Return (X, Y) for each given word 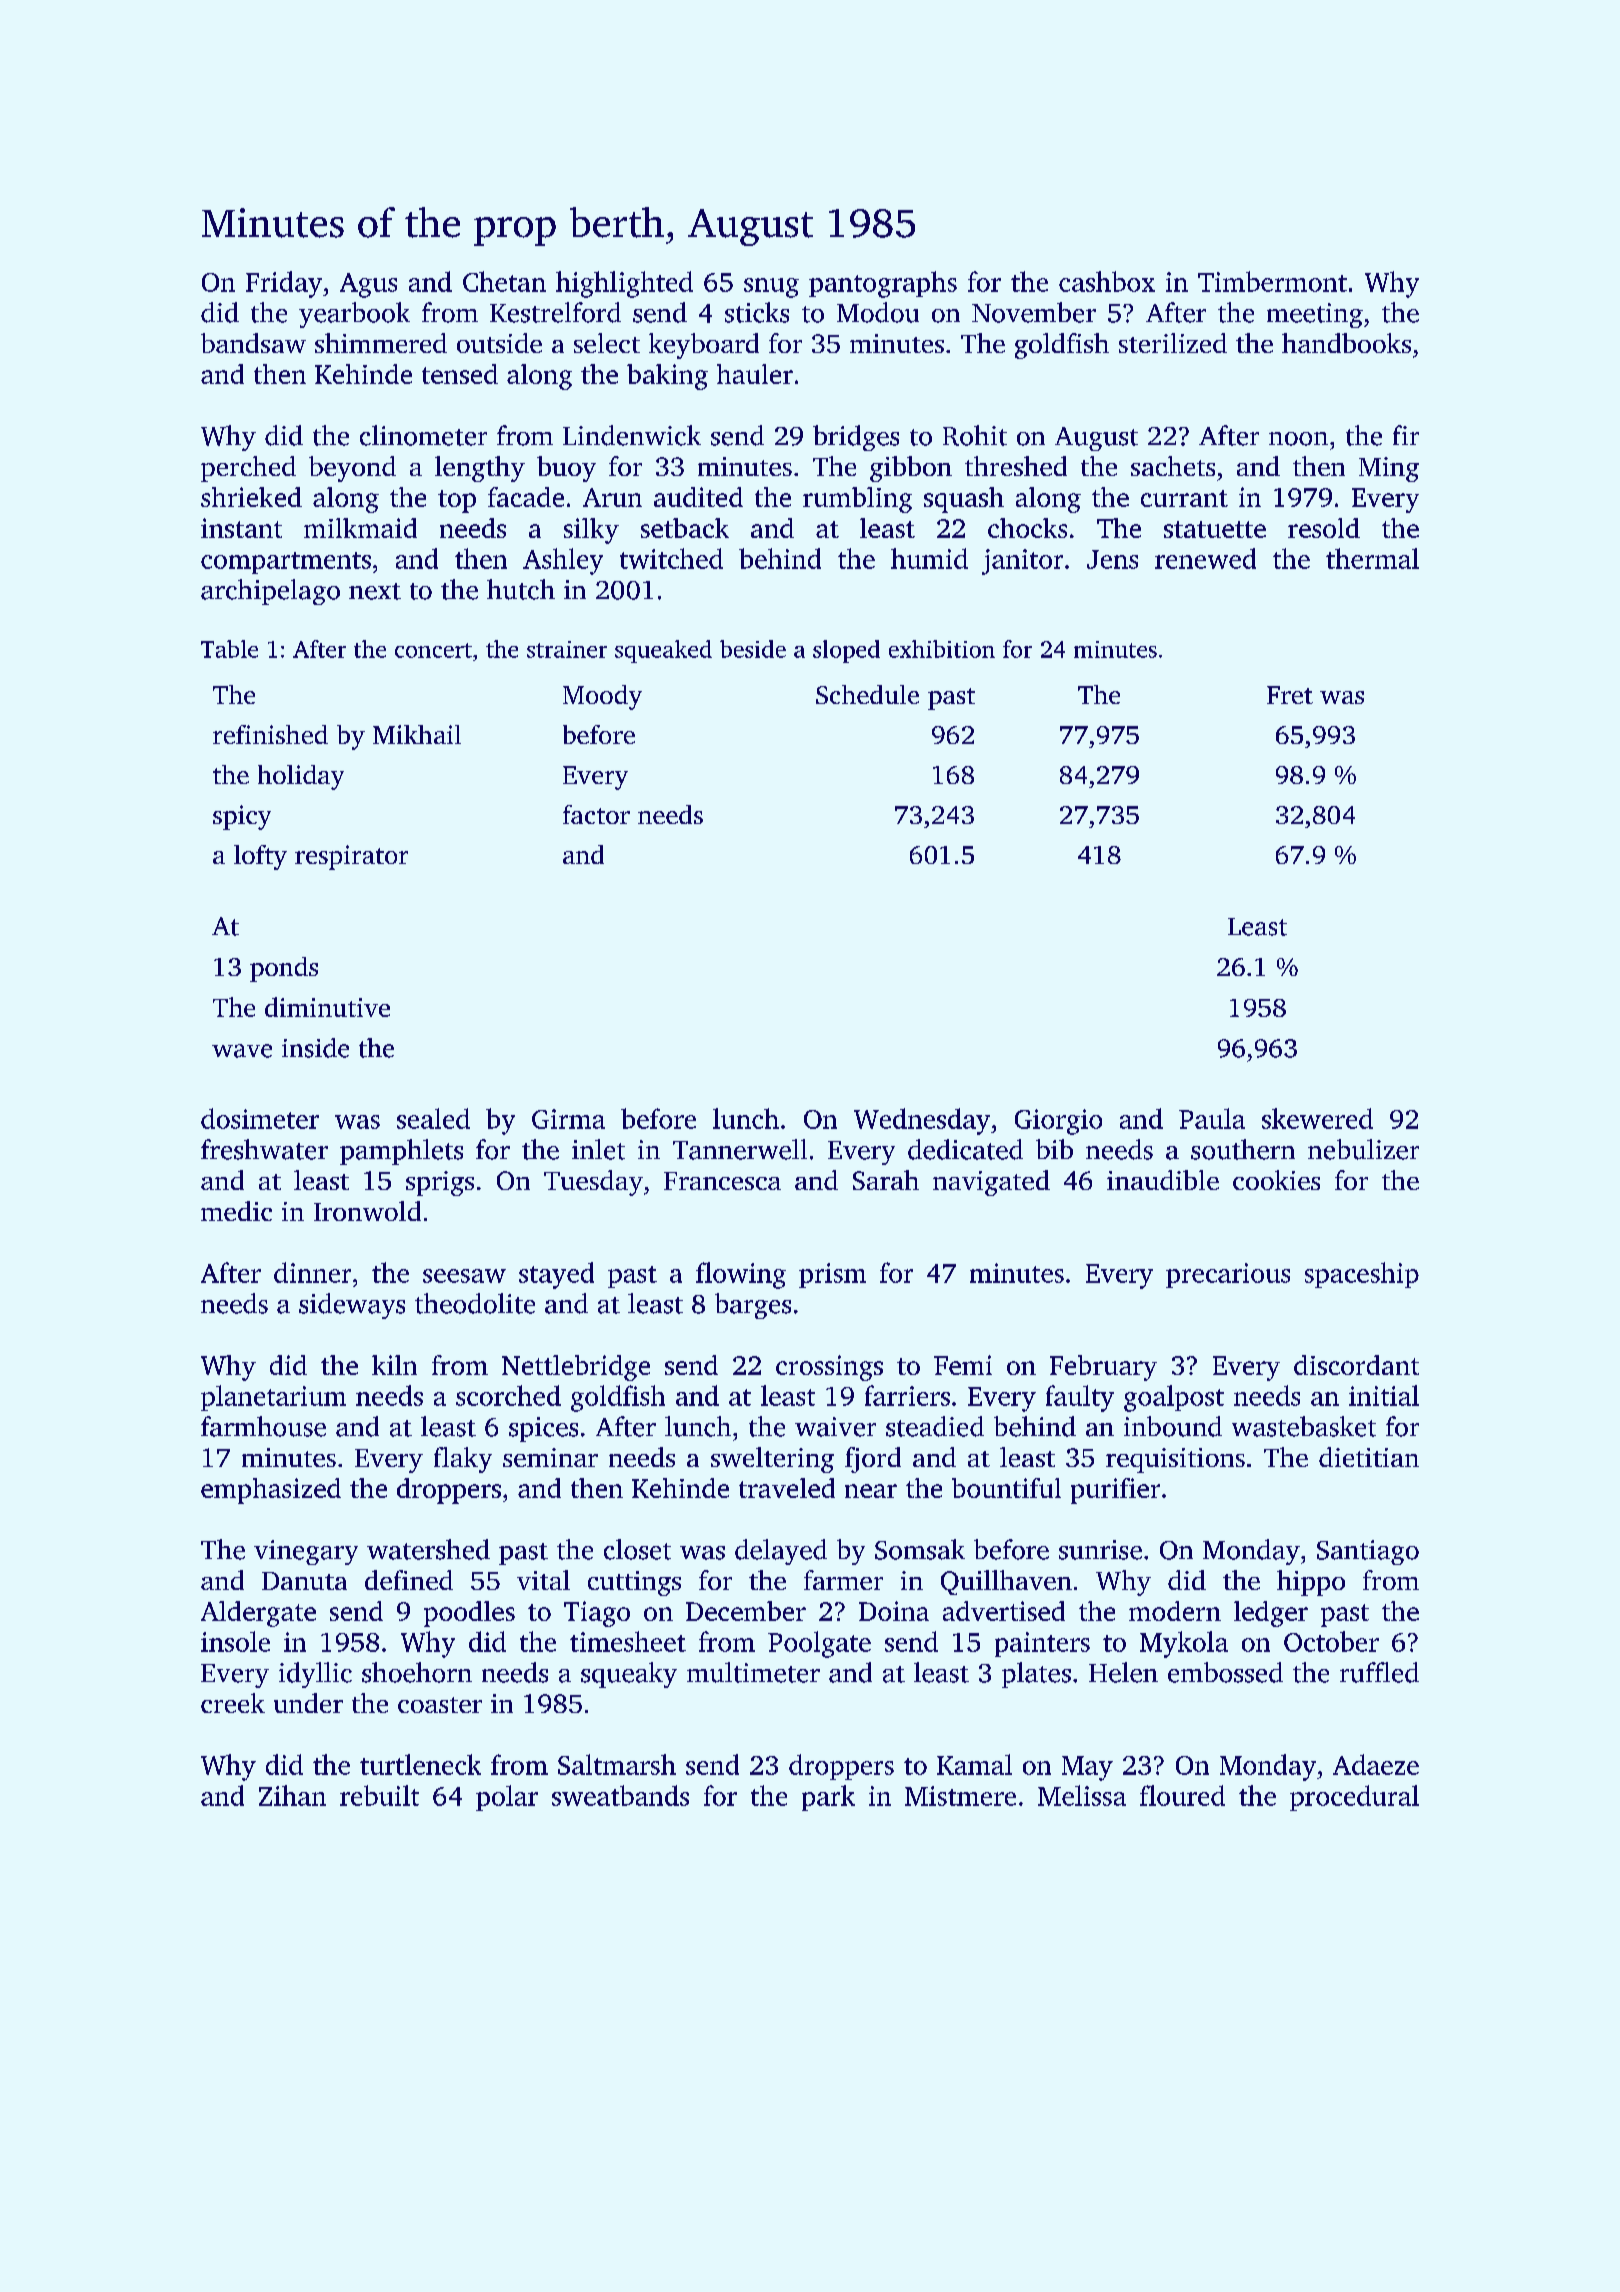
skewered (1317, 1118)
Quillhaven (1006, 1582)
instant (241, 528)
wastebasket (1304, 1426)
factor (596, 814)
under (308, 1703)
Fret (1290, 695)
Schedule (867, 694)
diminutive (327, 1007)
